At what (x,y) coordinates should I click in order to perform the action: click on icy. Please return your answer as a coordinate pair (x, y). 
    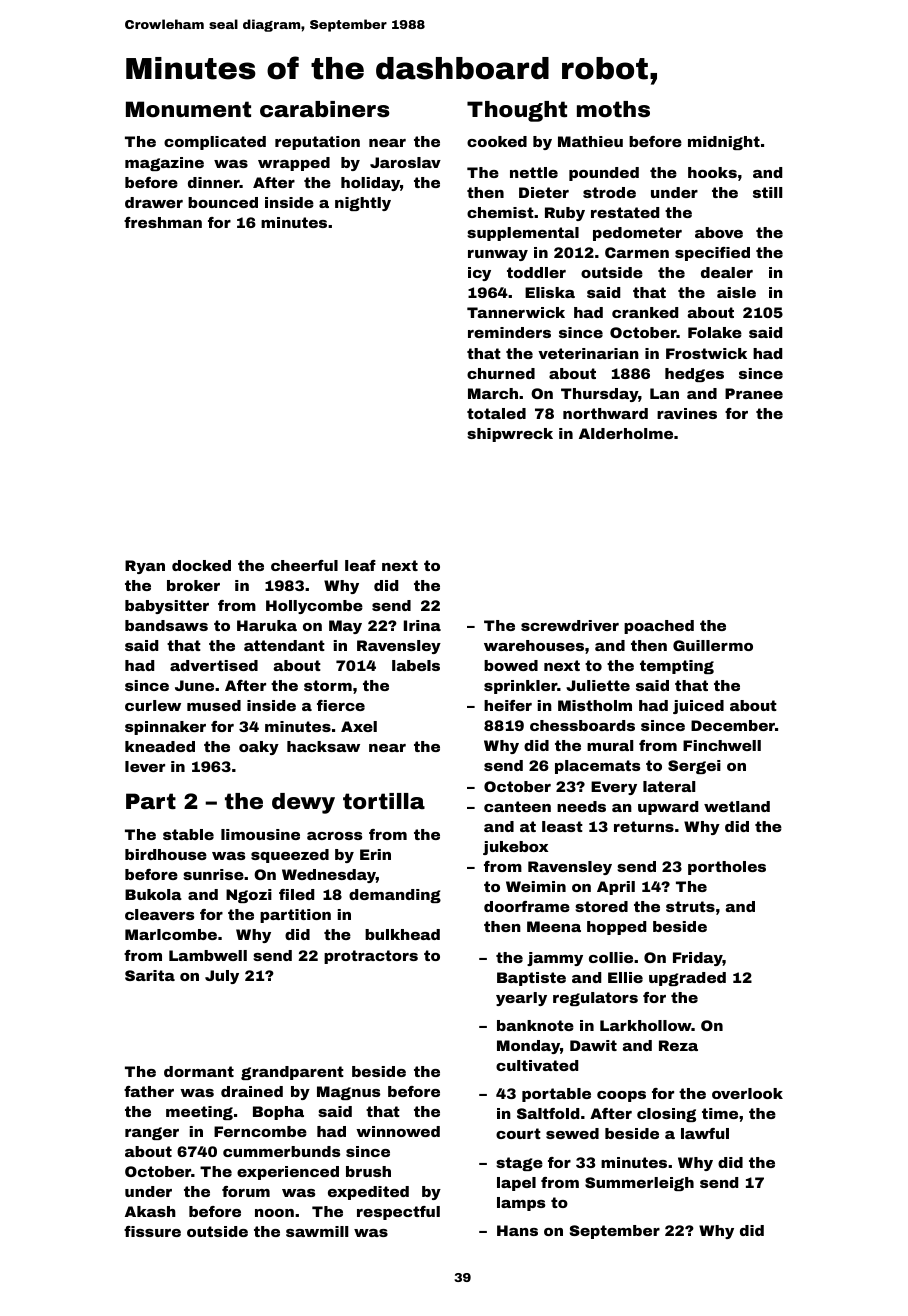
    Looking at the image, I should click on (479, 274).
